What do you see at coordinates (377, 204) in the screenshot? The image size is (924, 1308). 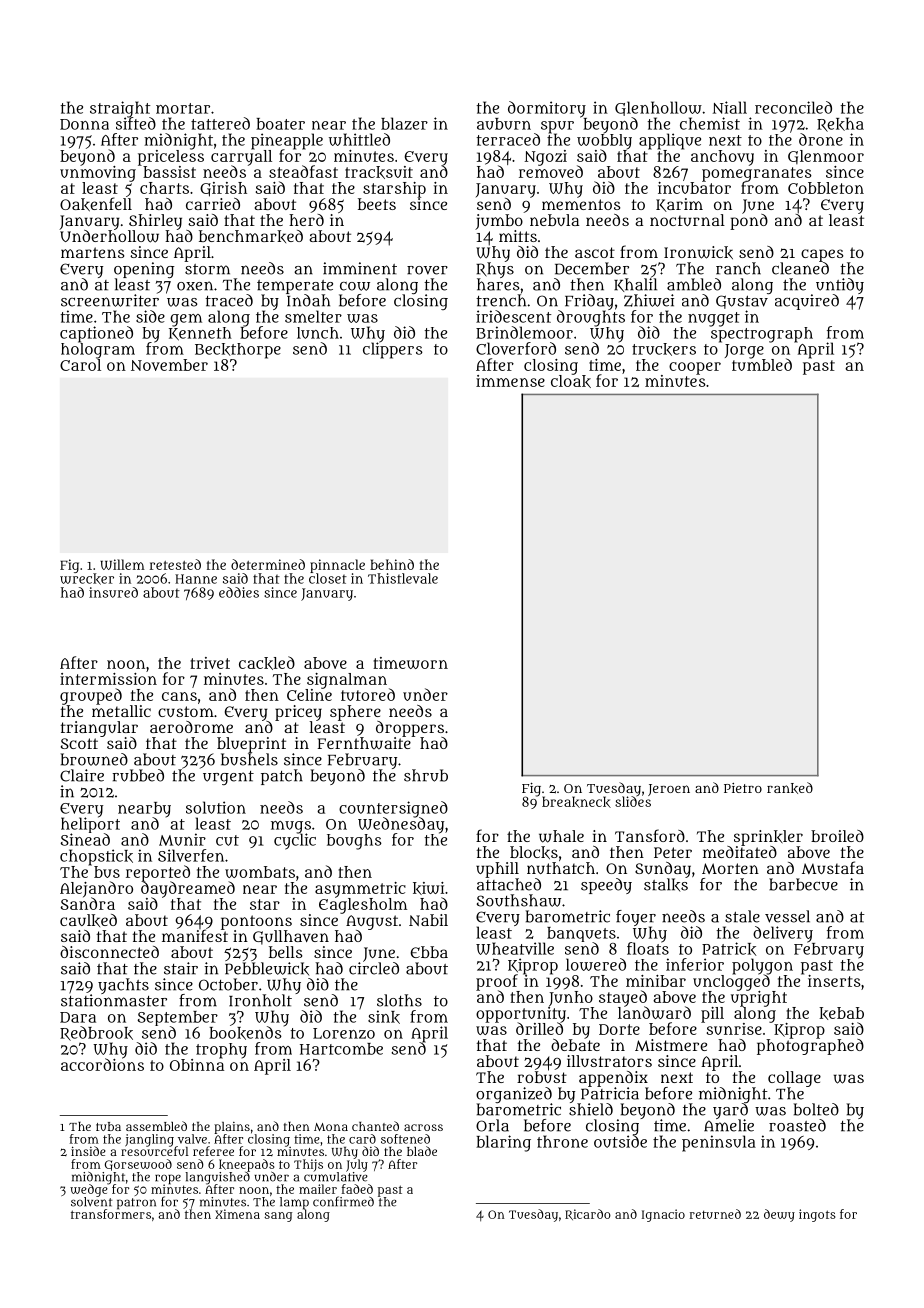 I see `beets` at bounding box center [377, 204].
